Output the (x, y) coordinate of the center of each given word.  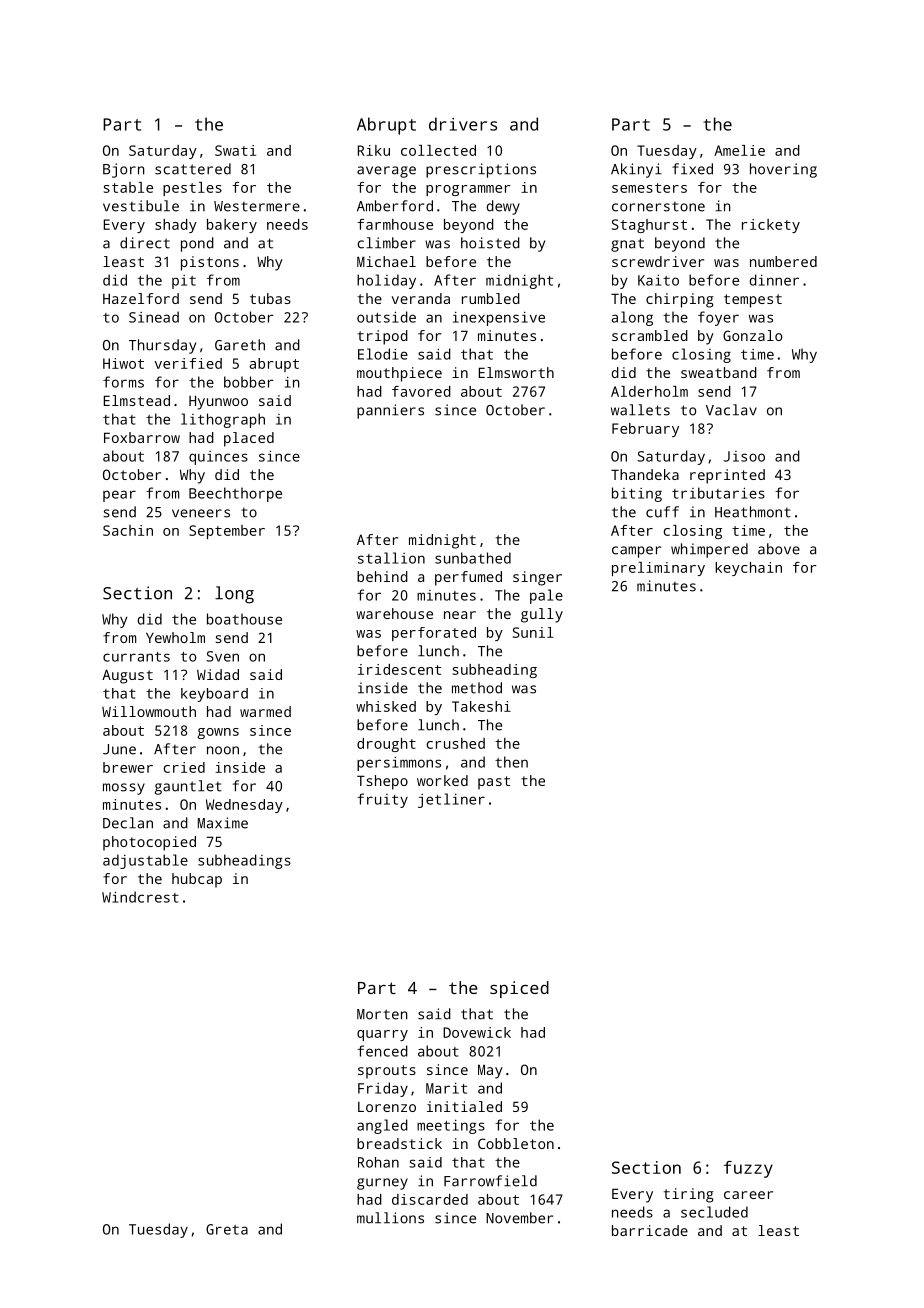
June (119, 749)
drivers (463, 124)
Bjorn (124, 170)
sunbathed (473, 558)
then (511, 762)
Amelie (739, 150)
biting (637, 494)
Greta (227, 1229)
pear (119, 496)
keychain (748, 569)
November (519, 1218)
